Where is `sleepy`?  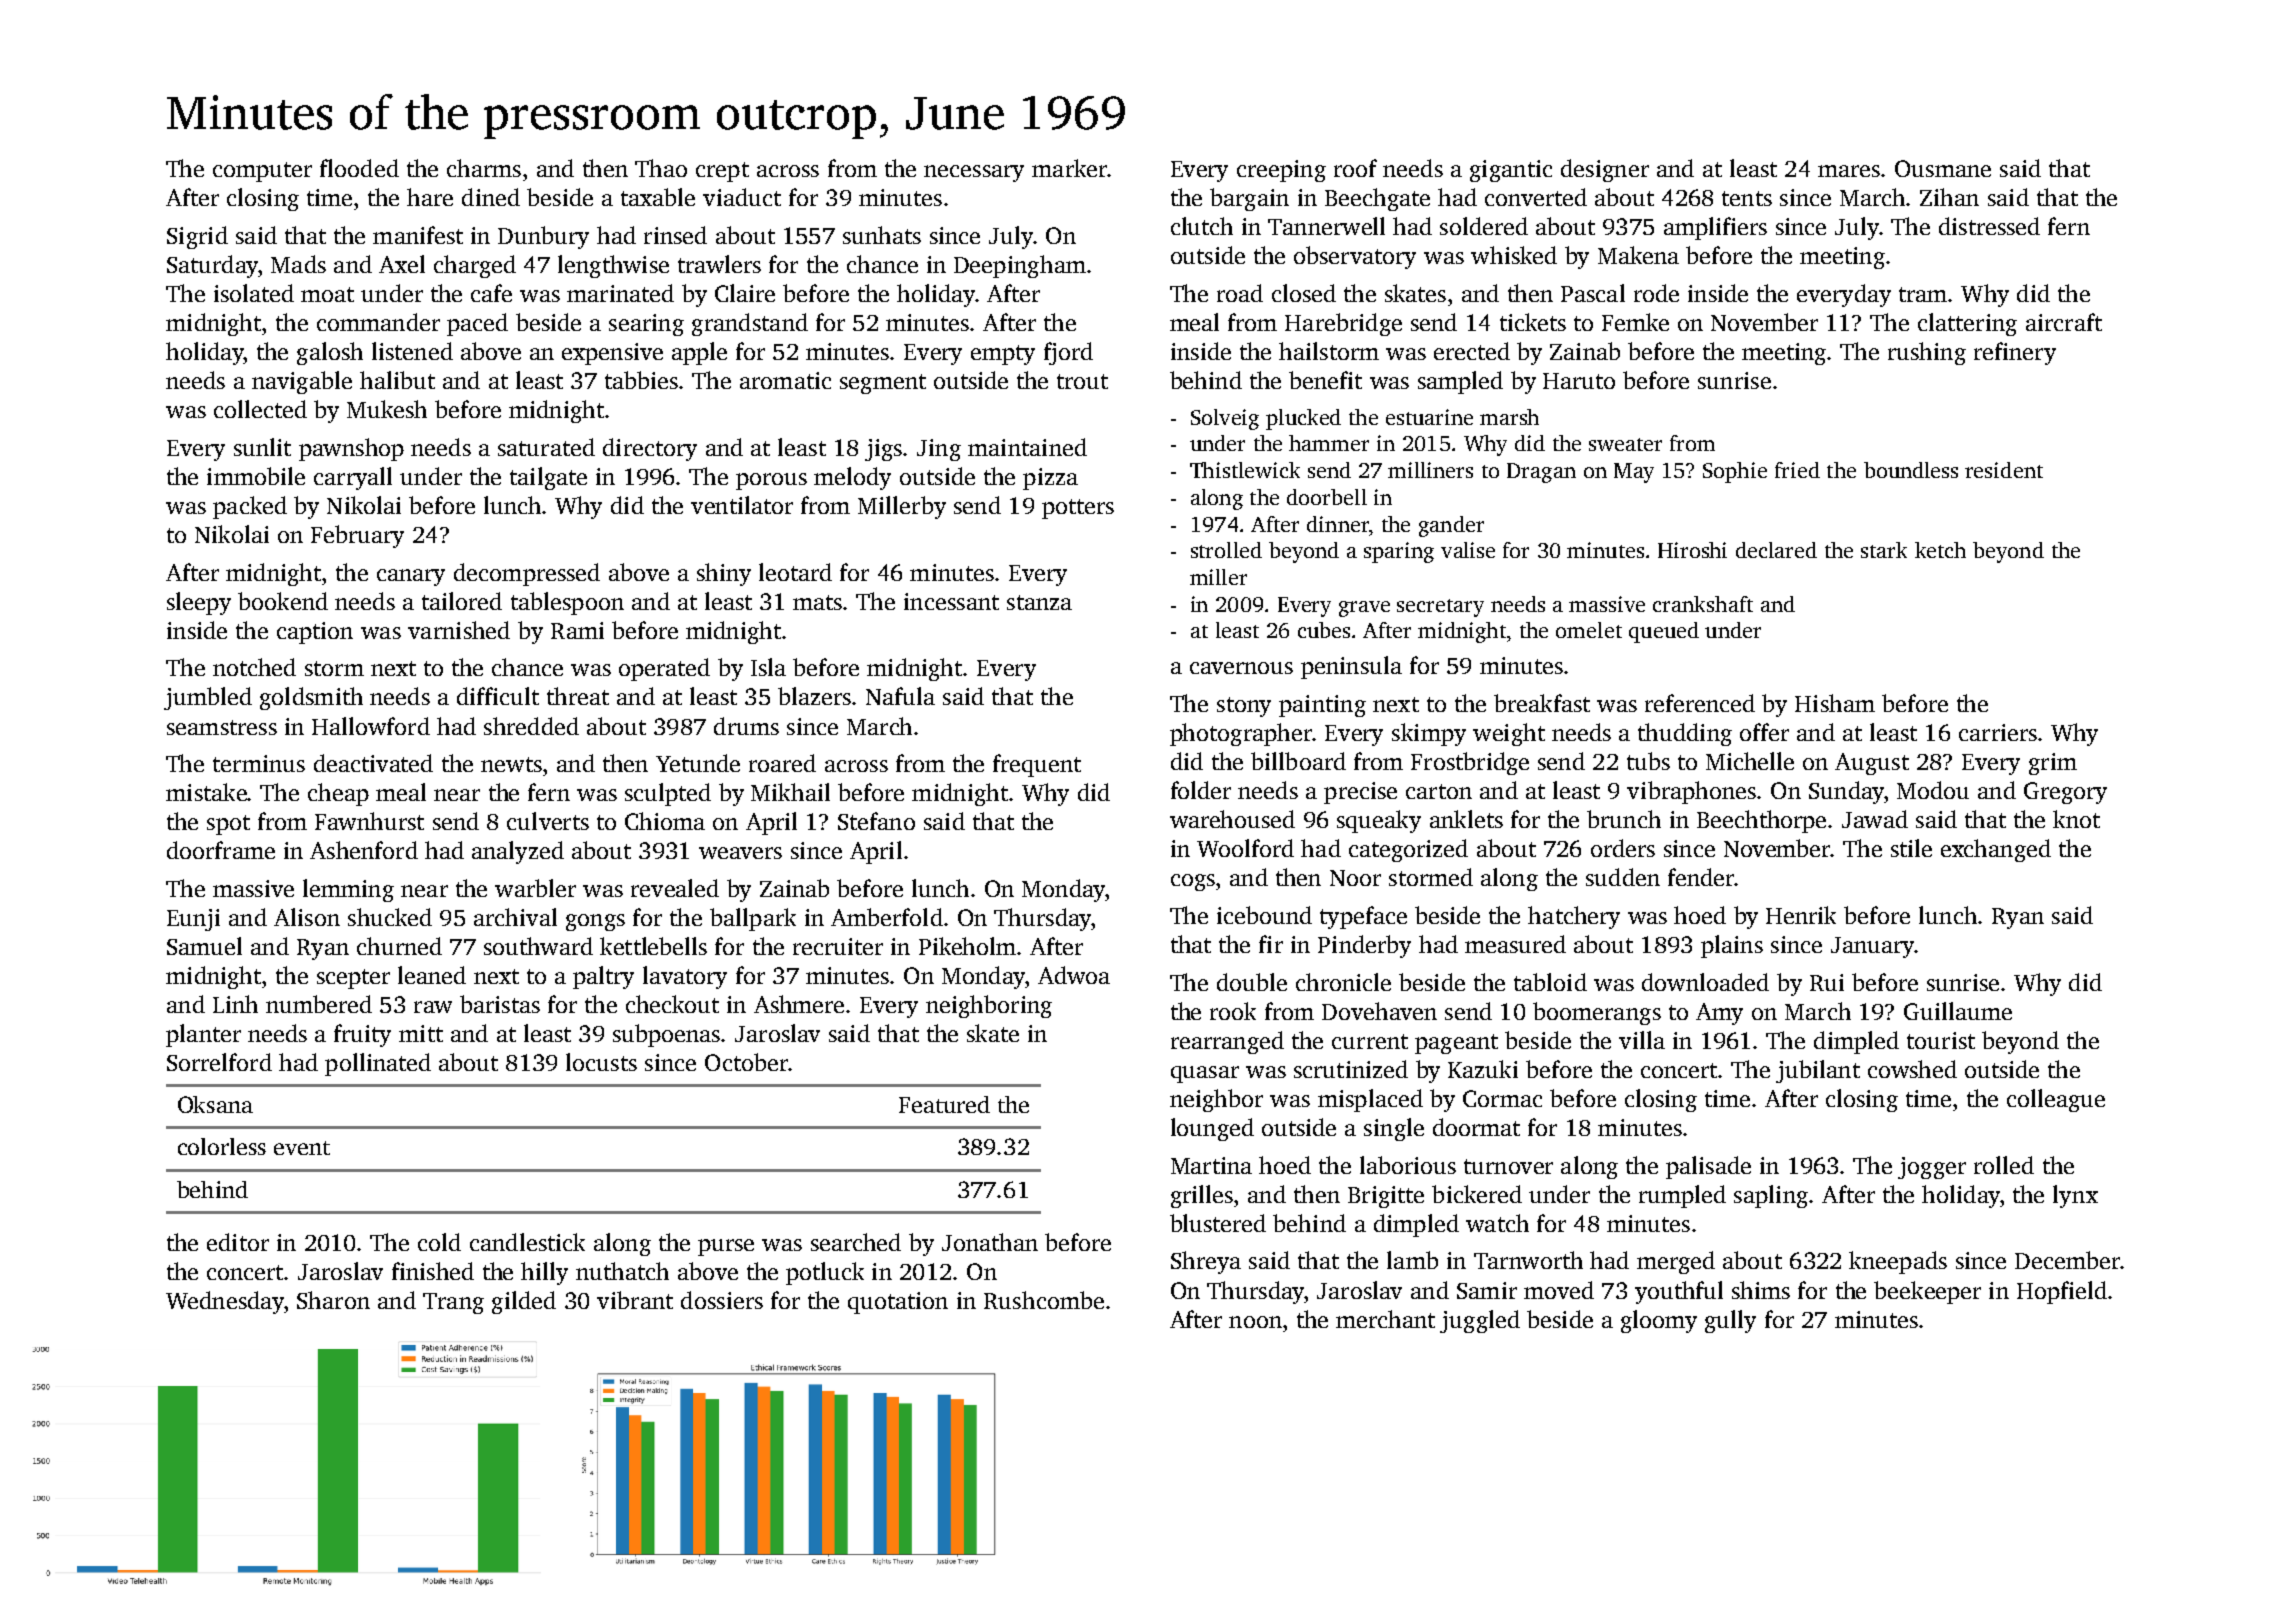
sleepy is located at coordinates (199, 603).
